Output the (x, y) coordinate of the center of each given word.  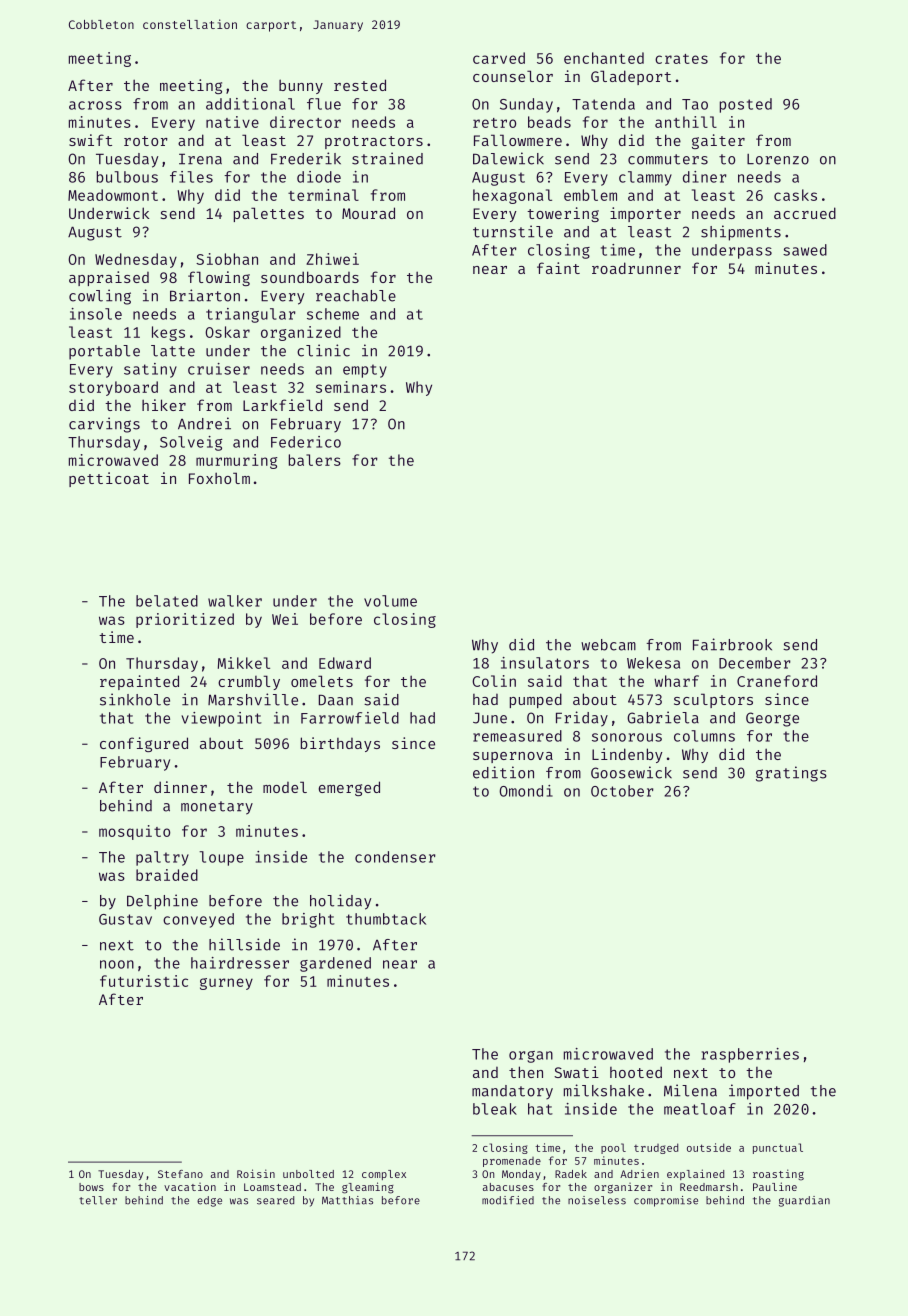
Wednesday (136, 260)
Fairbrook (732, 644)
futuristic (144, 981)
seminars (351, 387)
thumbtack (386, 919)
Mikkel (244, 663)
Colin (494, 681)
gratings (791, 774)
